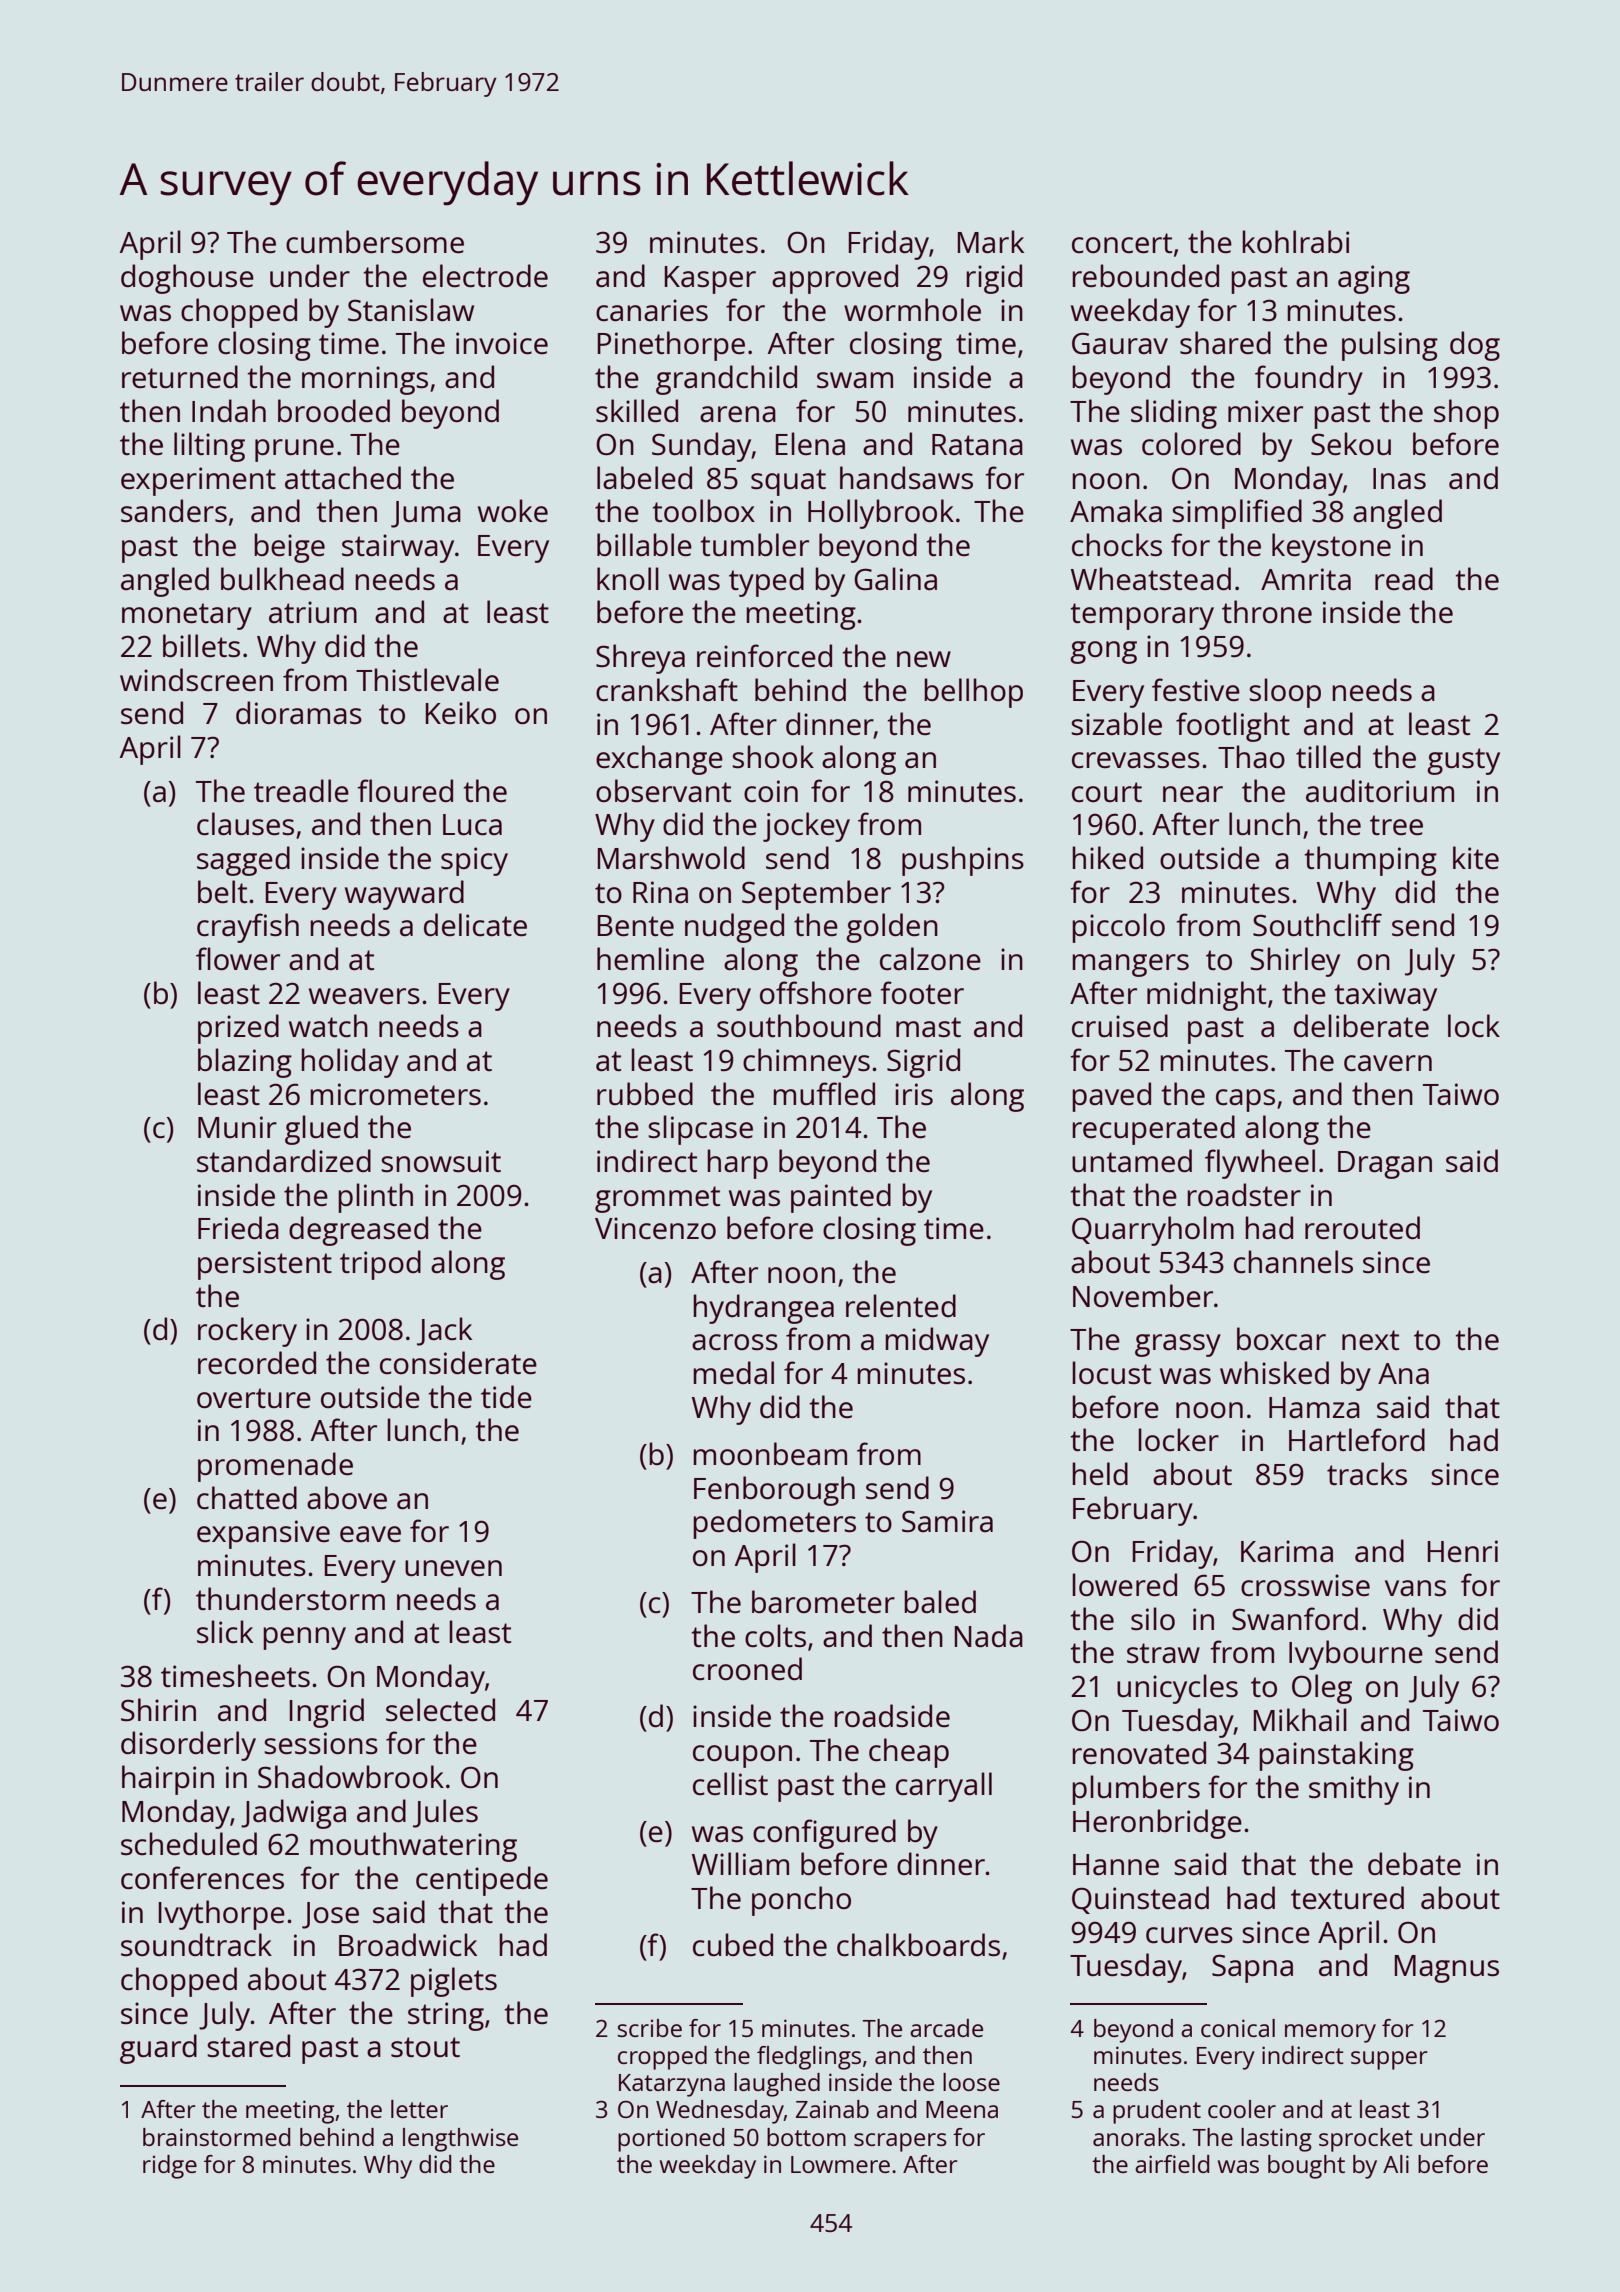 The image size is (1620, 2292). What do you see at coordinates (189, 1844) in the document?
I see `scheduled` at bounding box center [189, 1844].
